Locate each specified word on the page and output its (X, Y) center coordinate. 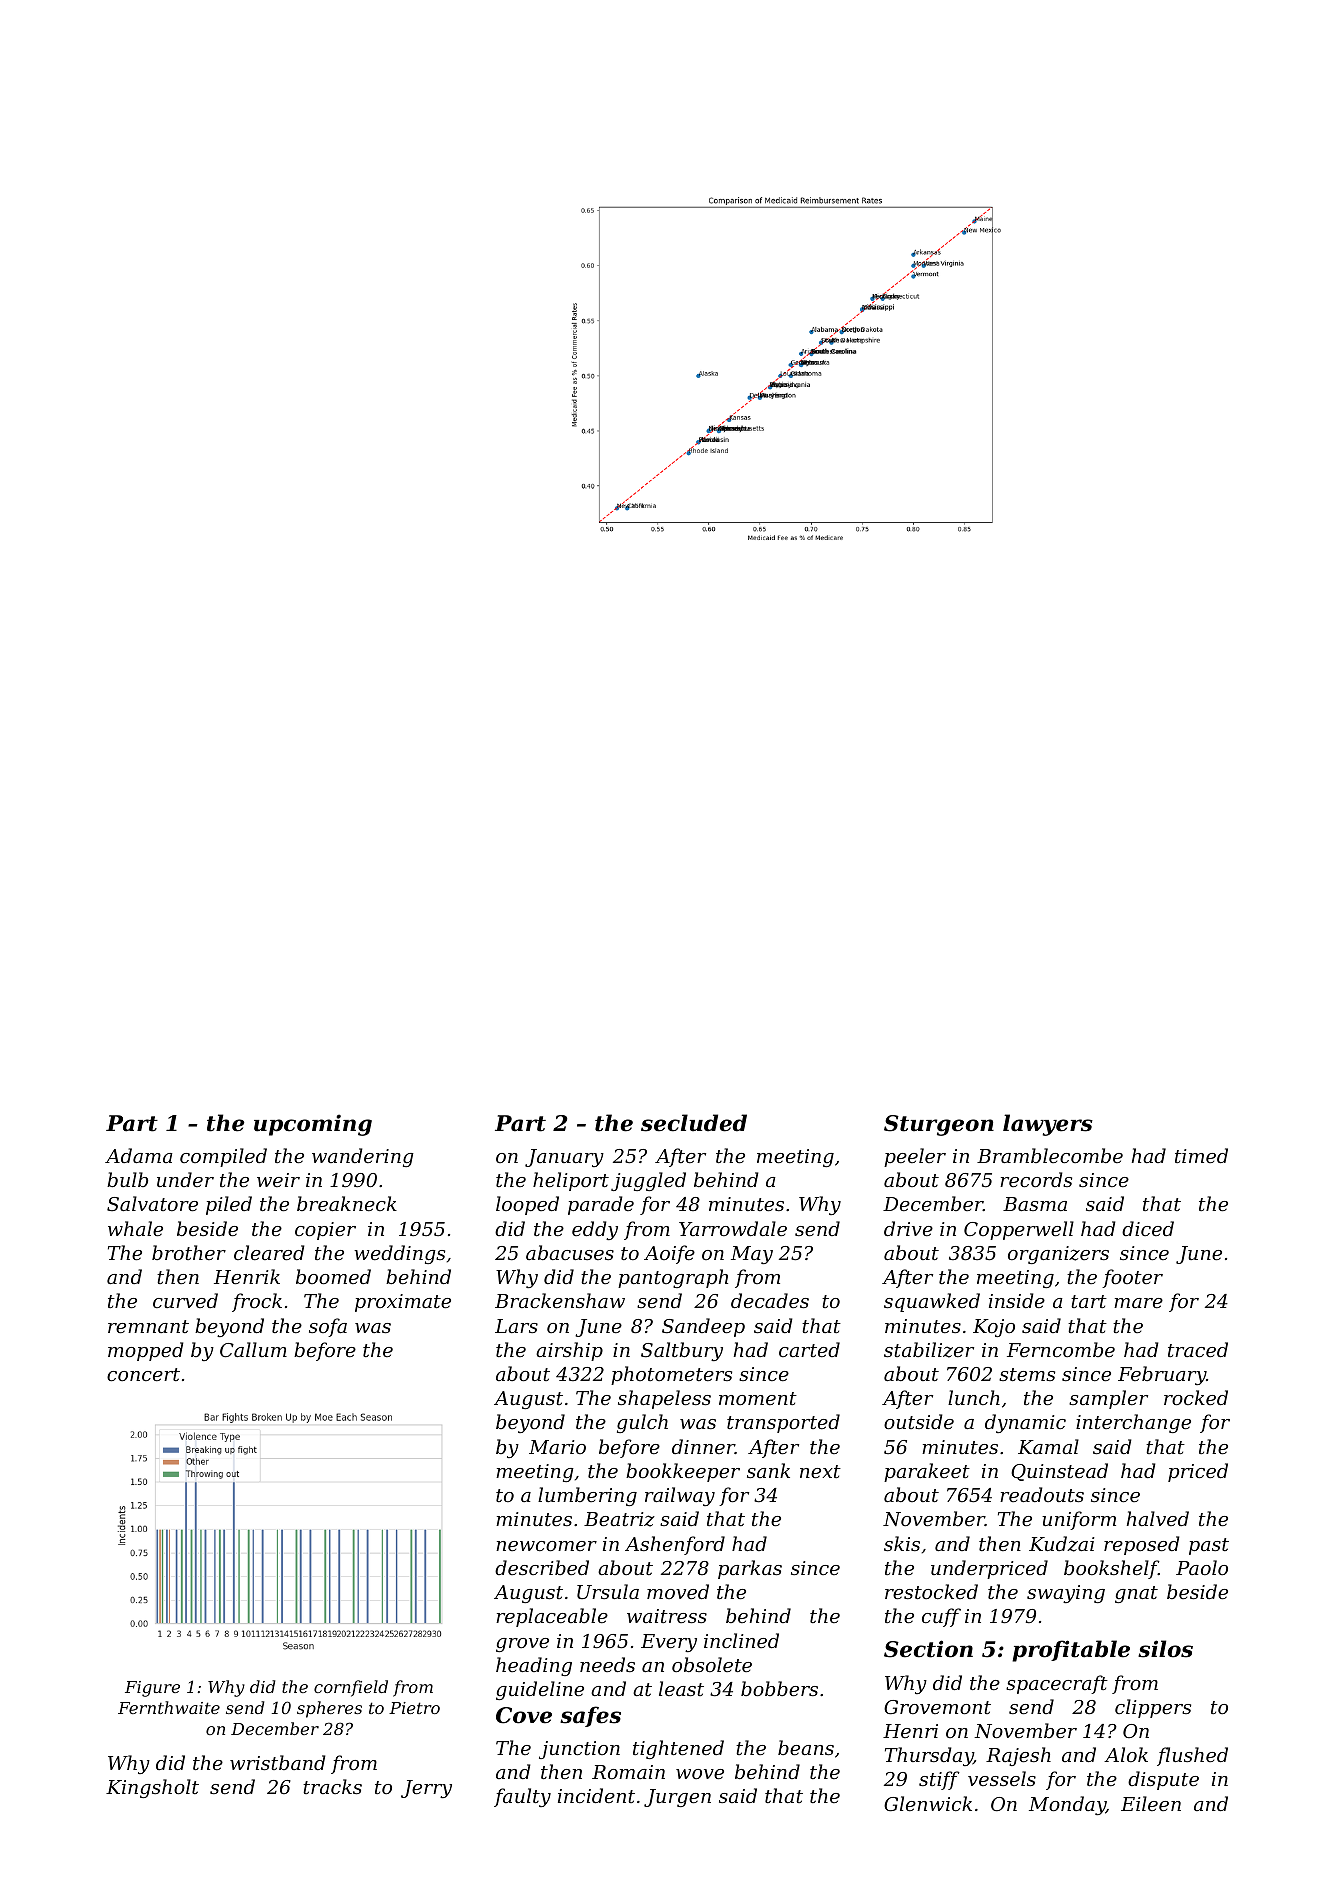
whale (135, 1228)
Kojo (994, 1328)
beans (806, 1747)
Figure (152, 1689)
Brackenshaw (560, 1300)
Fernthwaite (169, 1707)
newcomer (546, 1546)
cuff (941, 1617)
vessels (1002, 1778)
